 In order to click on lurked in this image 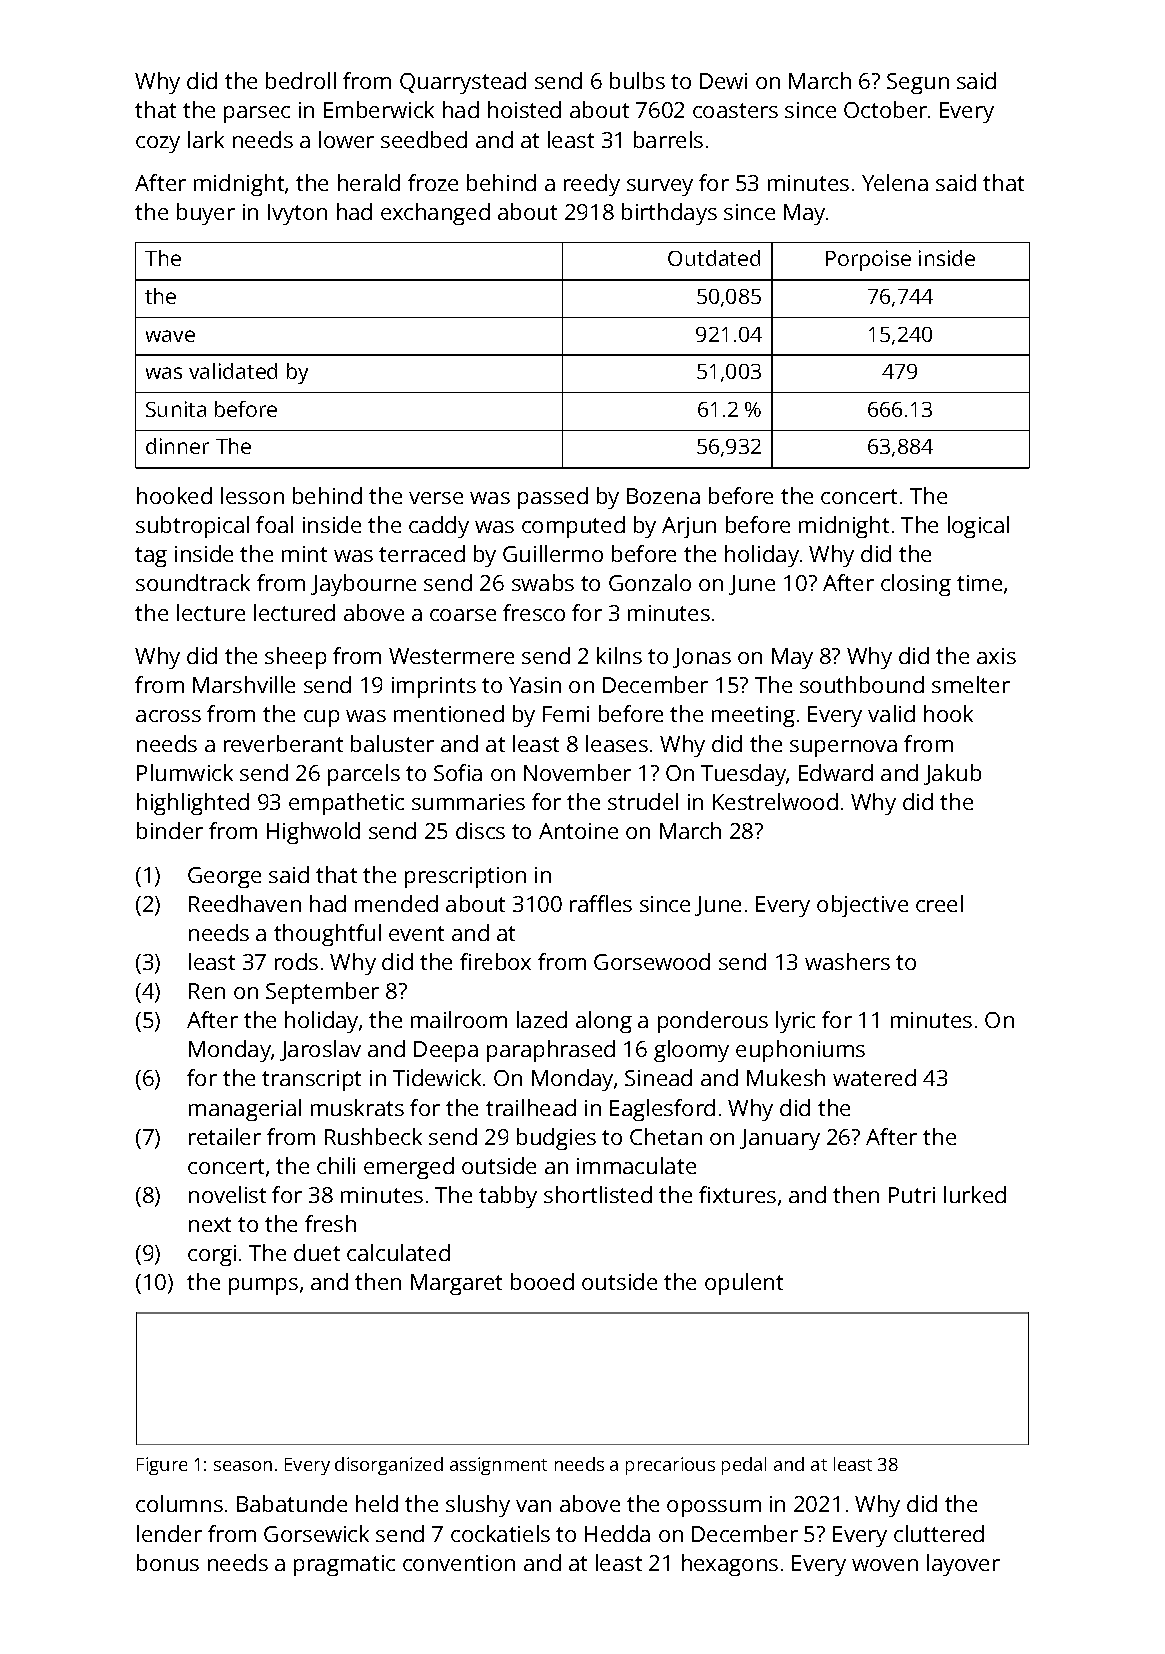, I will do `click(975, 1194)`.
